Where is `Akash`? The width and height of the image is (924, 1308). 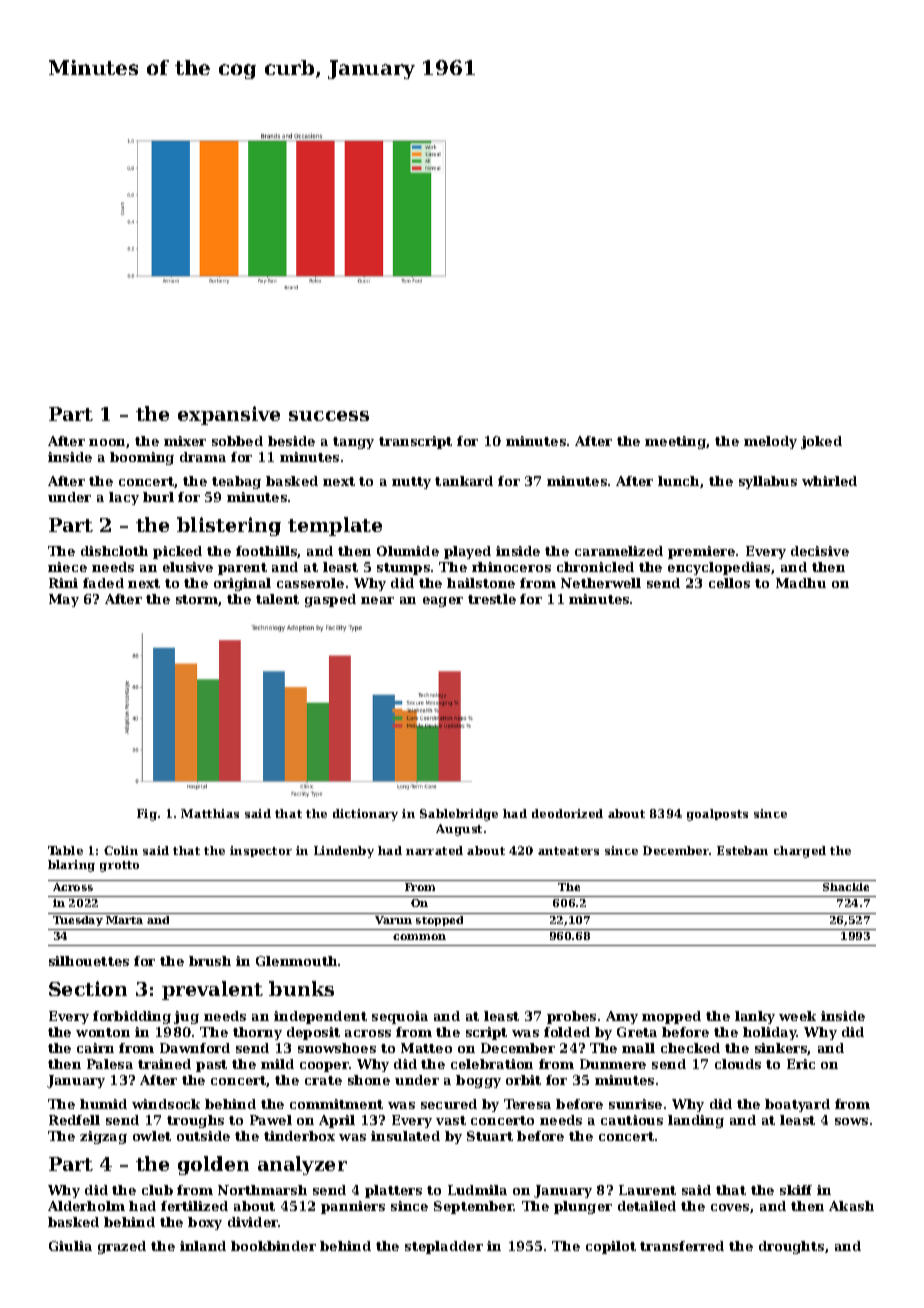 Akash is located at coordinates (851, 1206).
